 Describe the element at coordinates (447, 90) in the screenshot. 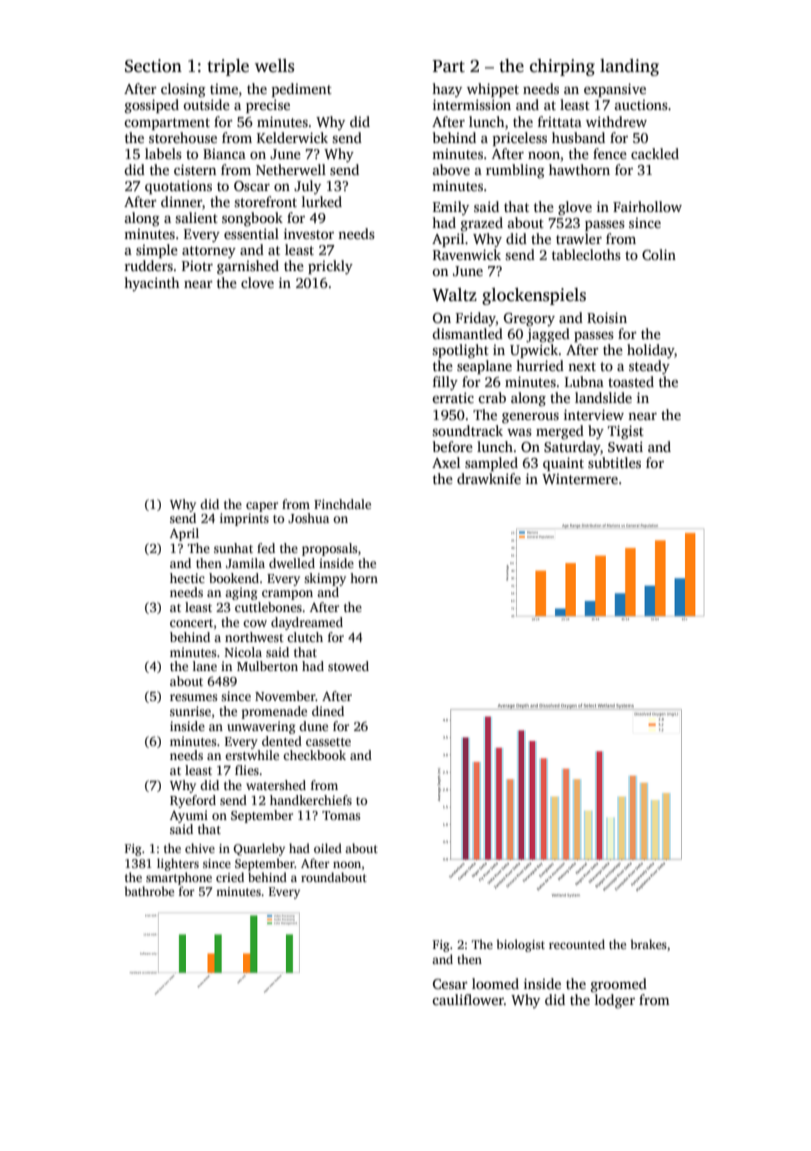

I see `hazy` at that location.
